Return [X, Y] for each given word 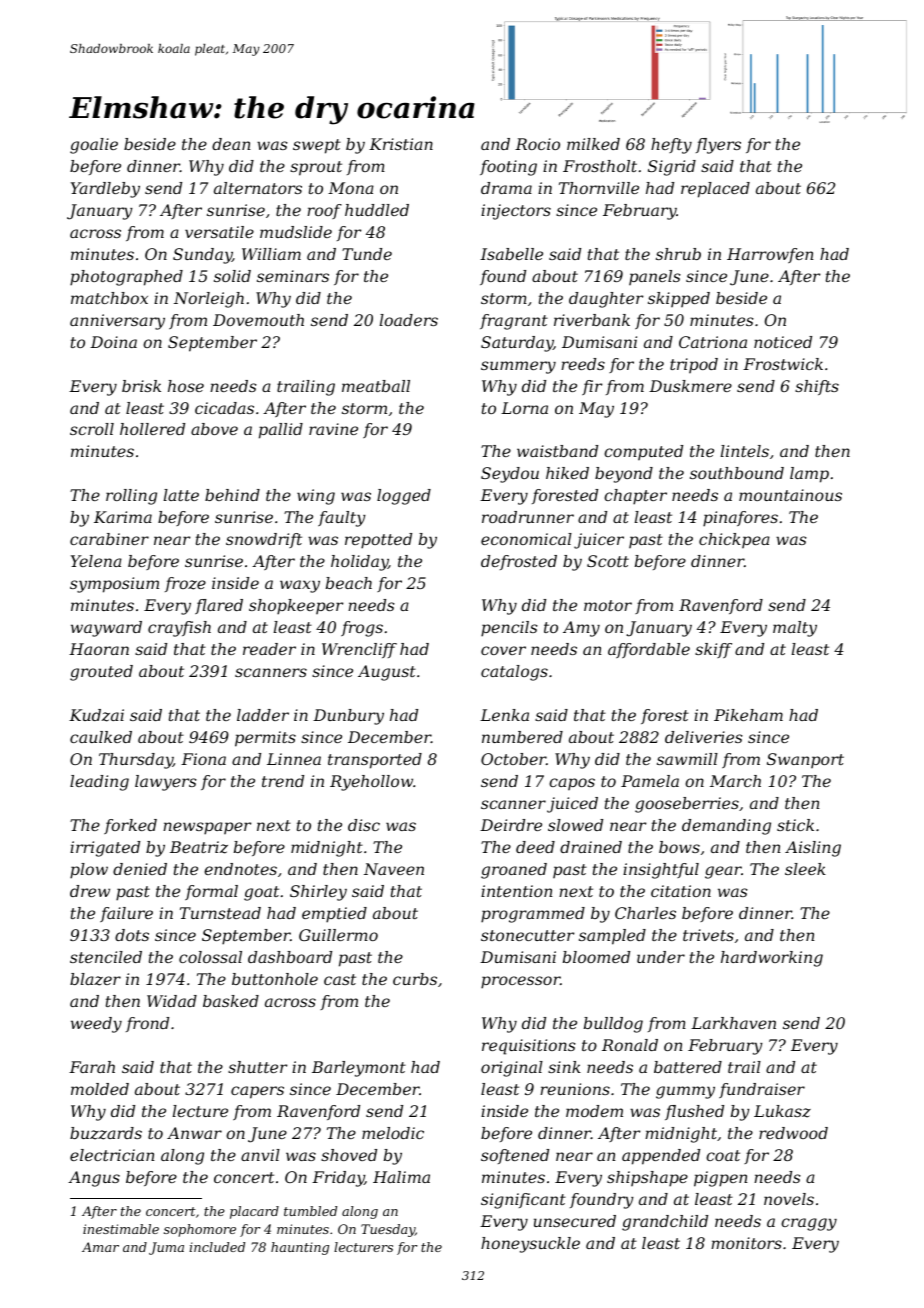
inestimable [121, 1229]
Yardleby [105, 190]
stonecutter [527, 935]
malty [795, 629]
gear [723, 872]
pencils [509, 629]
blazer [95, 979]
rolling [131, 497]
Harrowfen [770, 255]
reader [269, 649]
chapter [635, 497]
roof [324, 211]
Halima [401, 1177]
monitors [746, 1243]
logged [404, 497]
